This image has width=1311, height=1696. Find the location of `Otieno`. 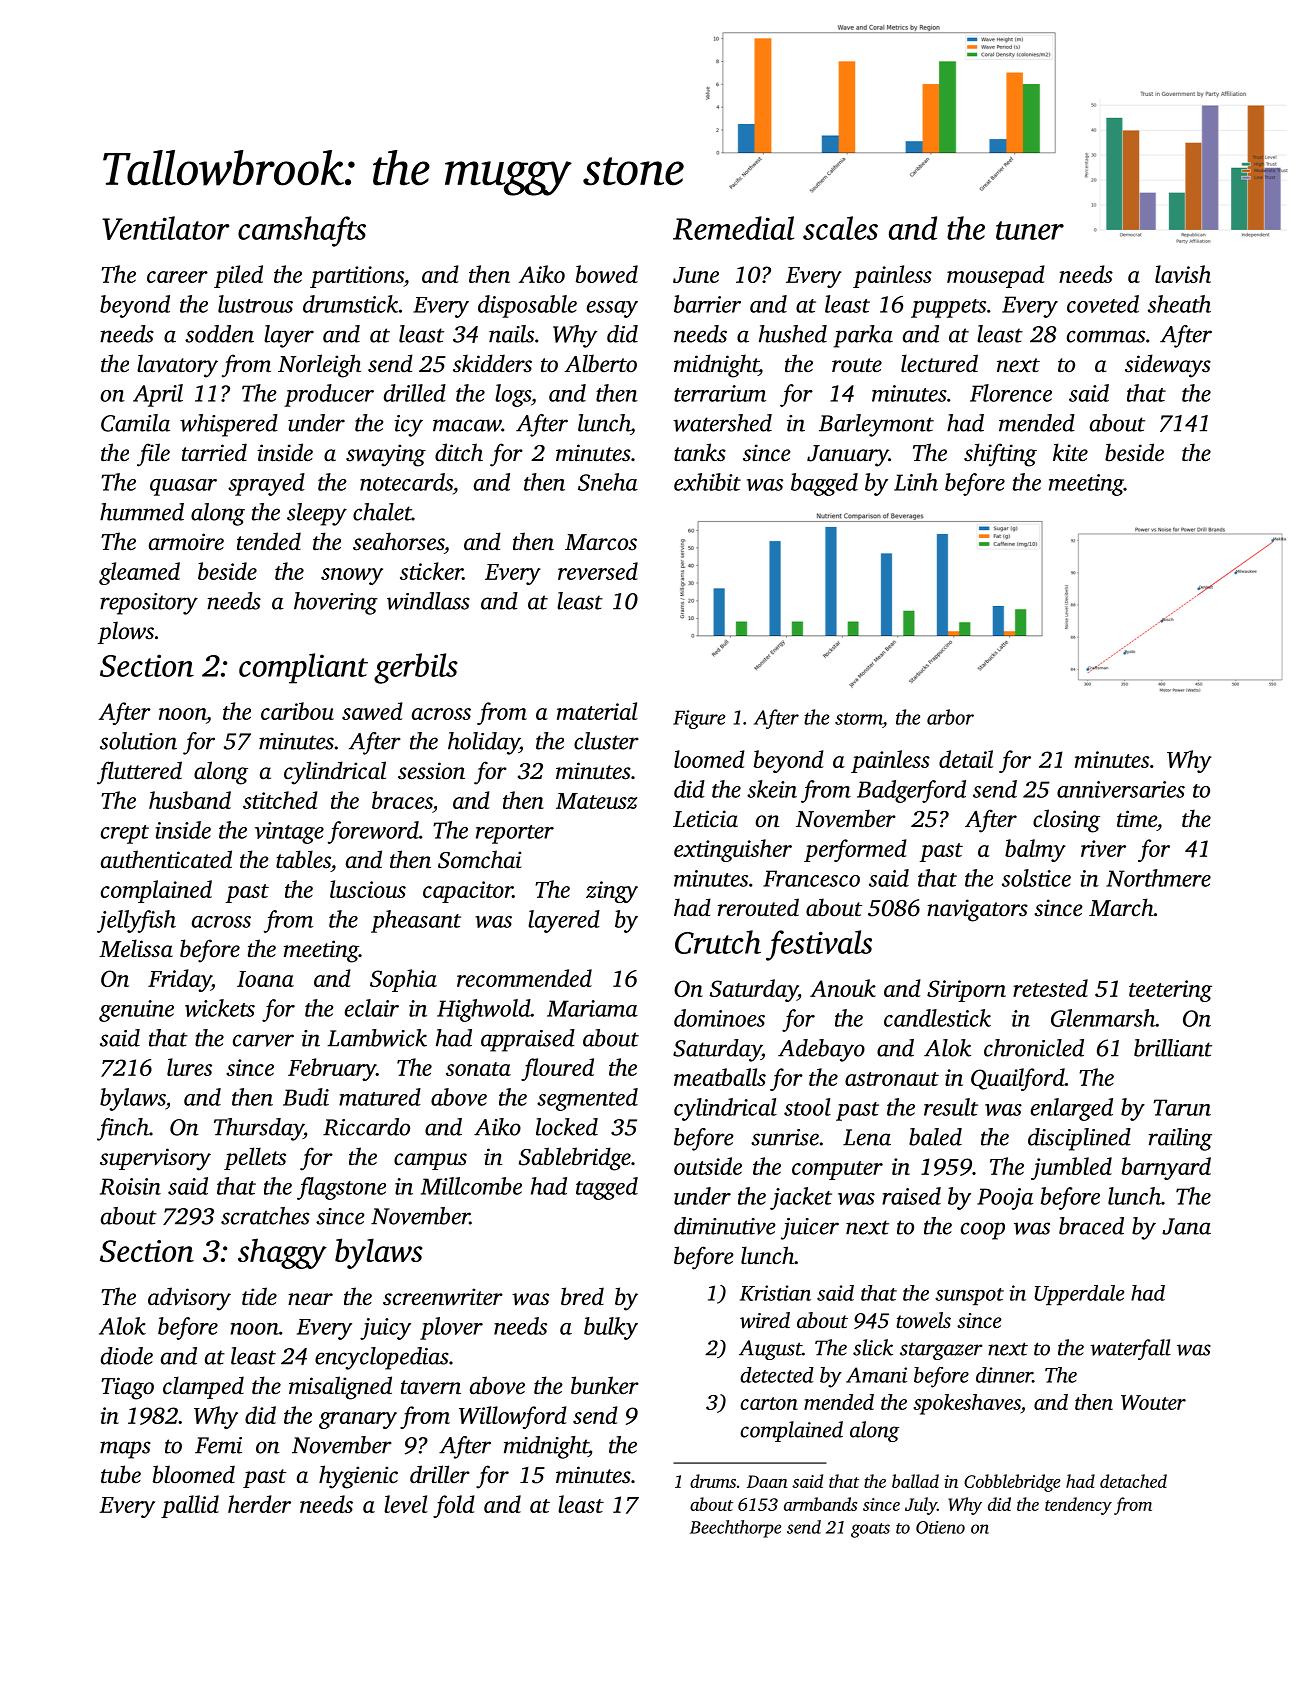

Otieno is located at coordinates (940, 1527).
